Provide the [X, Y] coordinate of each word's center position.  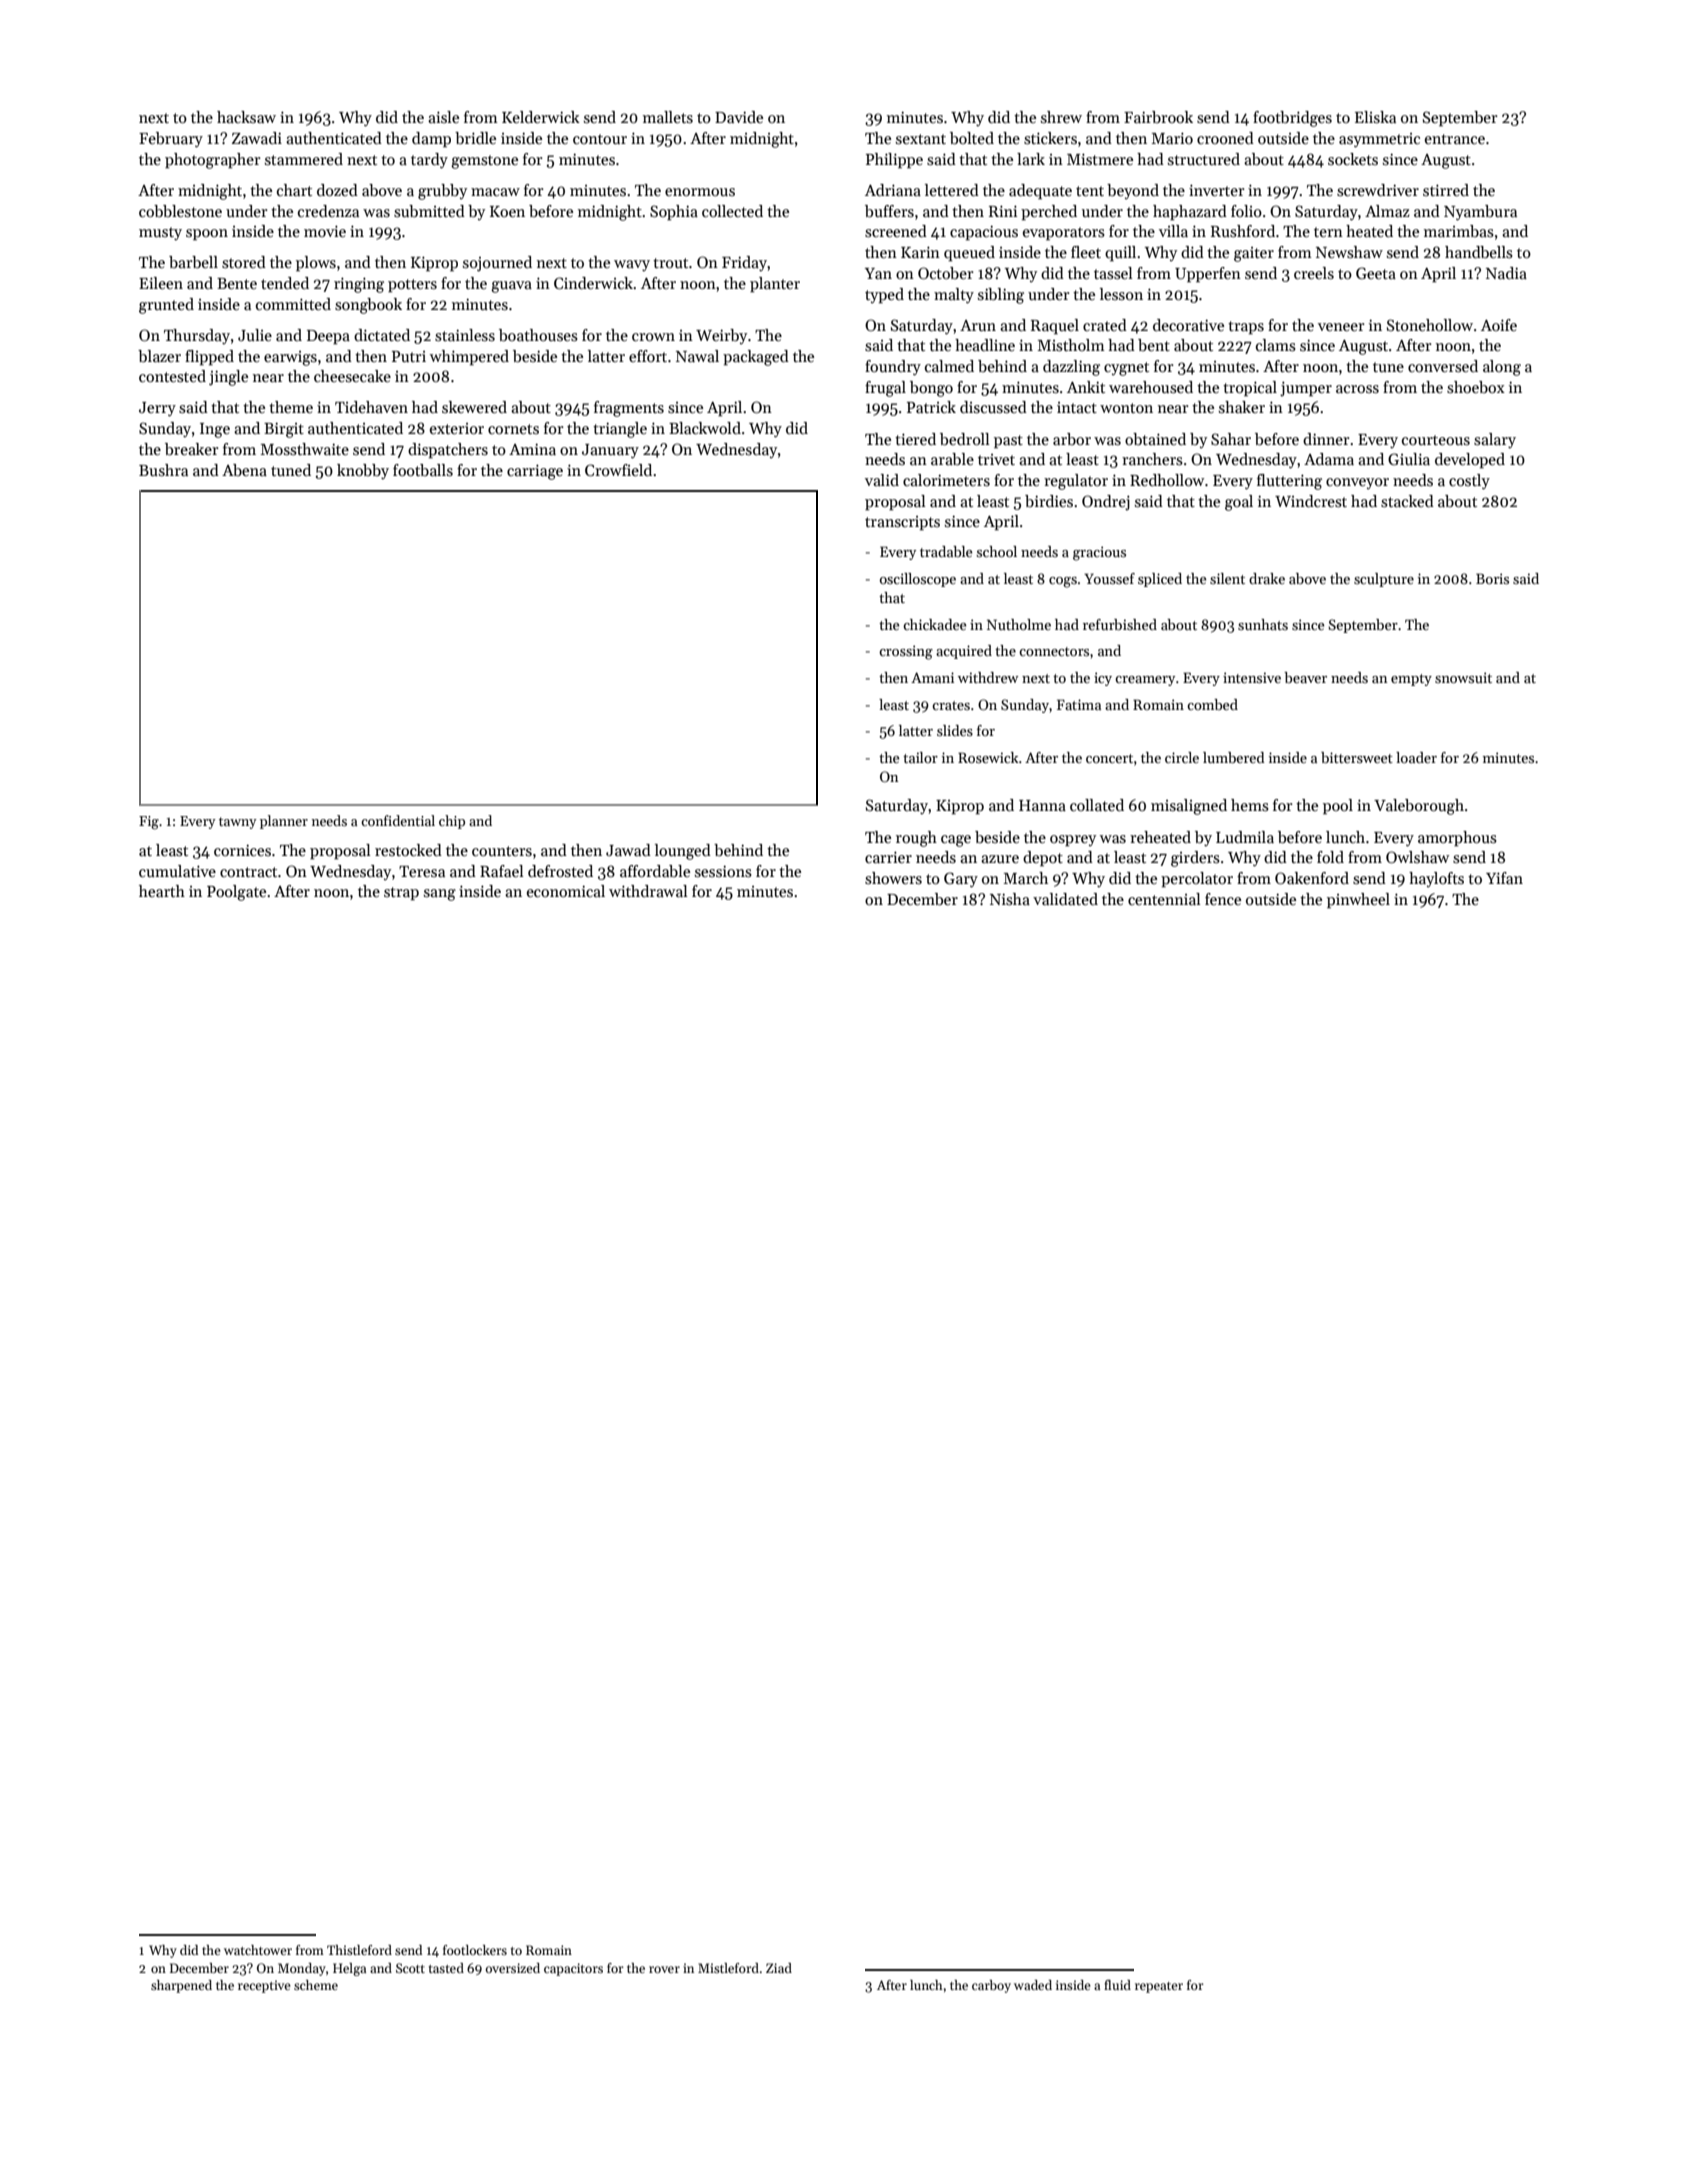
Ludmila [1245, 837]
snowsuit [1463, 677]
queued [969, 254]
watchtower [258, 1950]
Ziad [779, 1968]
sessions [723, 871]
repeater [1159, 1987]
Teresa [422, 871]
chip [452, 822]
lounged [683, 852]
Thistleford [359, 1950]
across [1357, 389]
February [171, 140]
